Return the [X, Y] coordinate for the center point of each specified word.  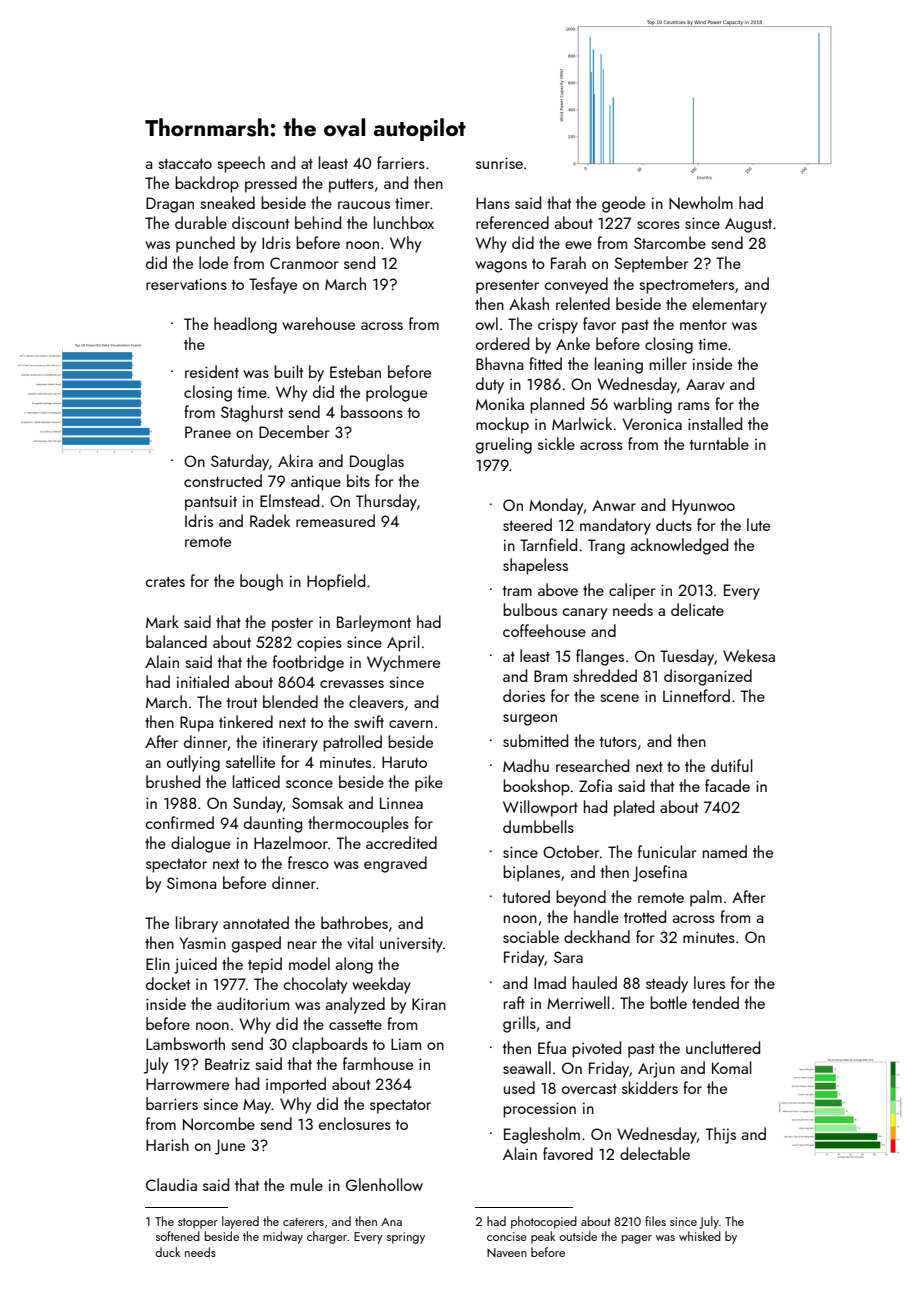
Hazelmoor [291, 842]
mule [307, 1184]
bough [261, 582]
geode [623, 204]
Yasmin [203, 943]
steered [527, 524]
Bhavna [500, 363]
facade [727, 785]
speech [241, 164]
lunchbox [404, 222]
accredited [401, 842]
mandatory [615, 526]
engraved [395, 864]
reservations [186, 284]
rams [694, 406]
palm [706, 898]
